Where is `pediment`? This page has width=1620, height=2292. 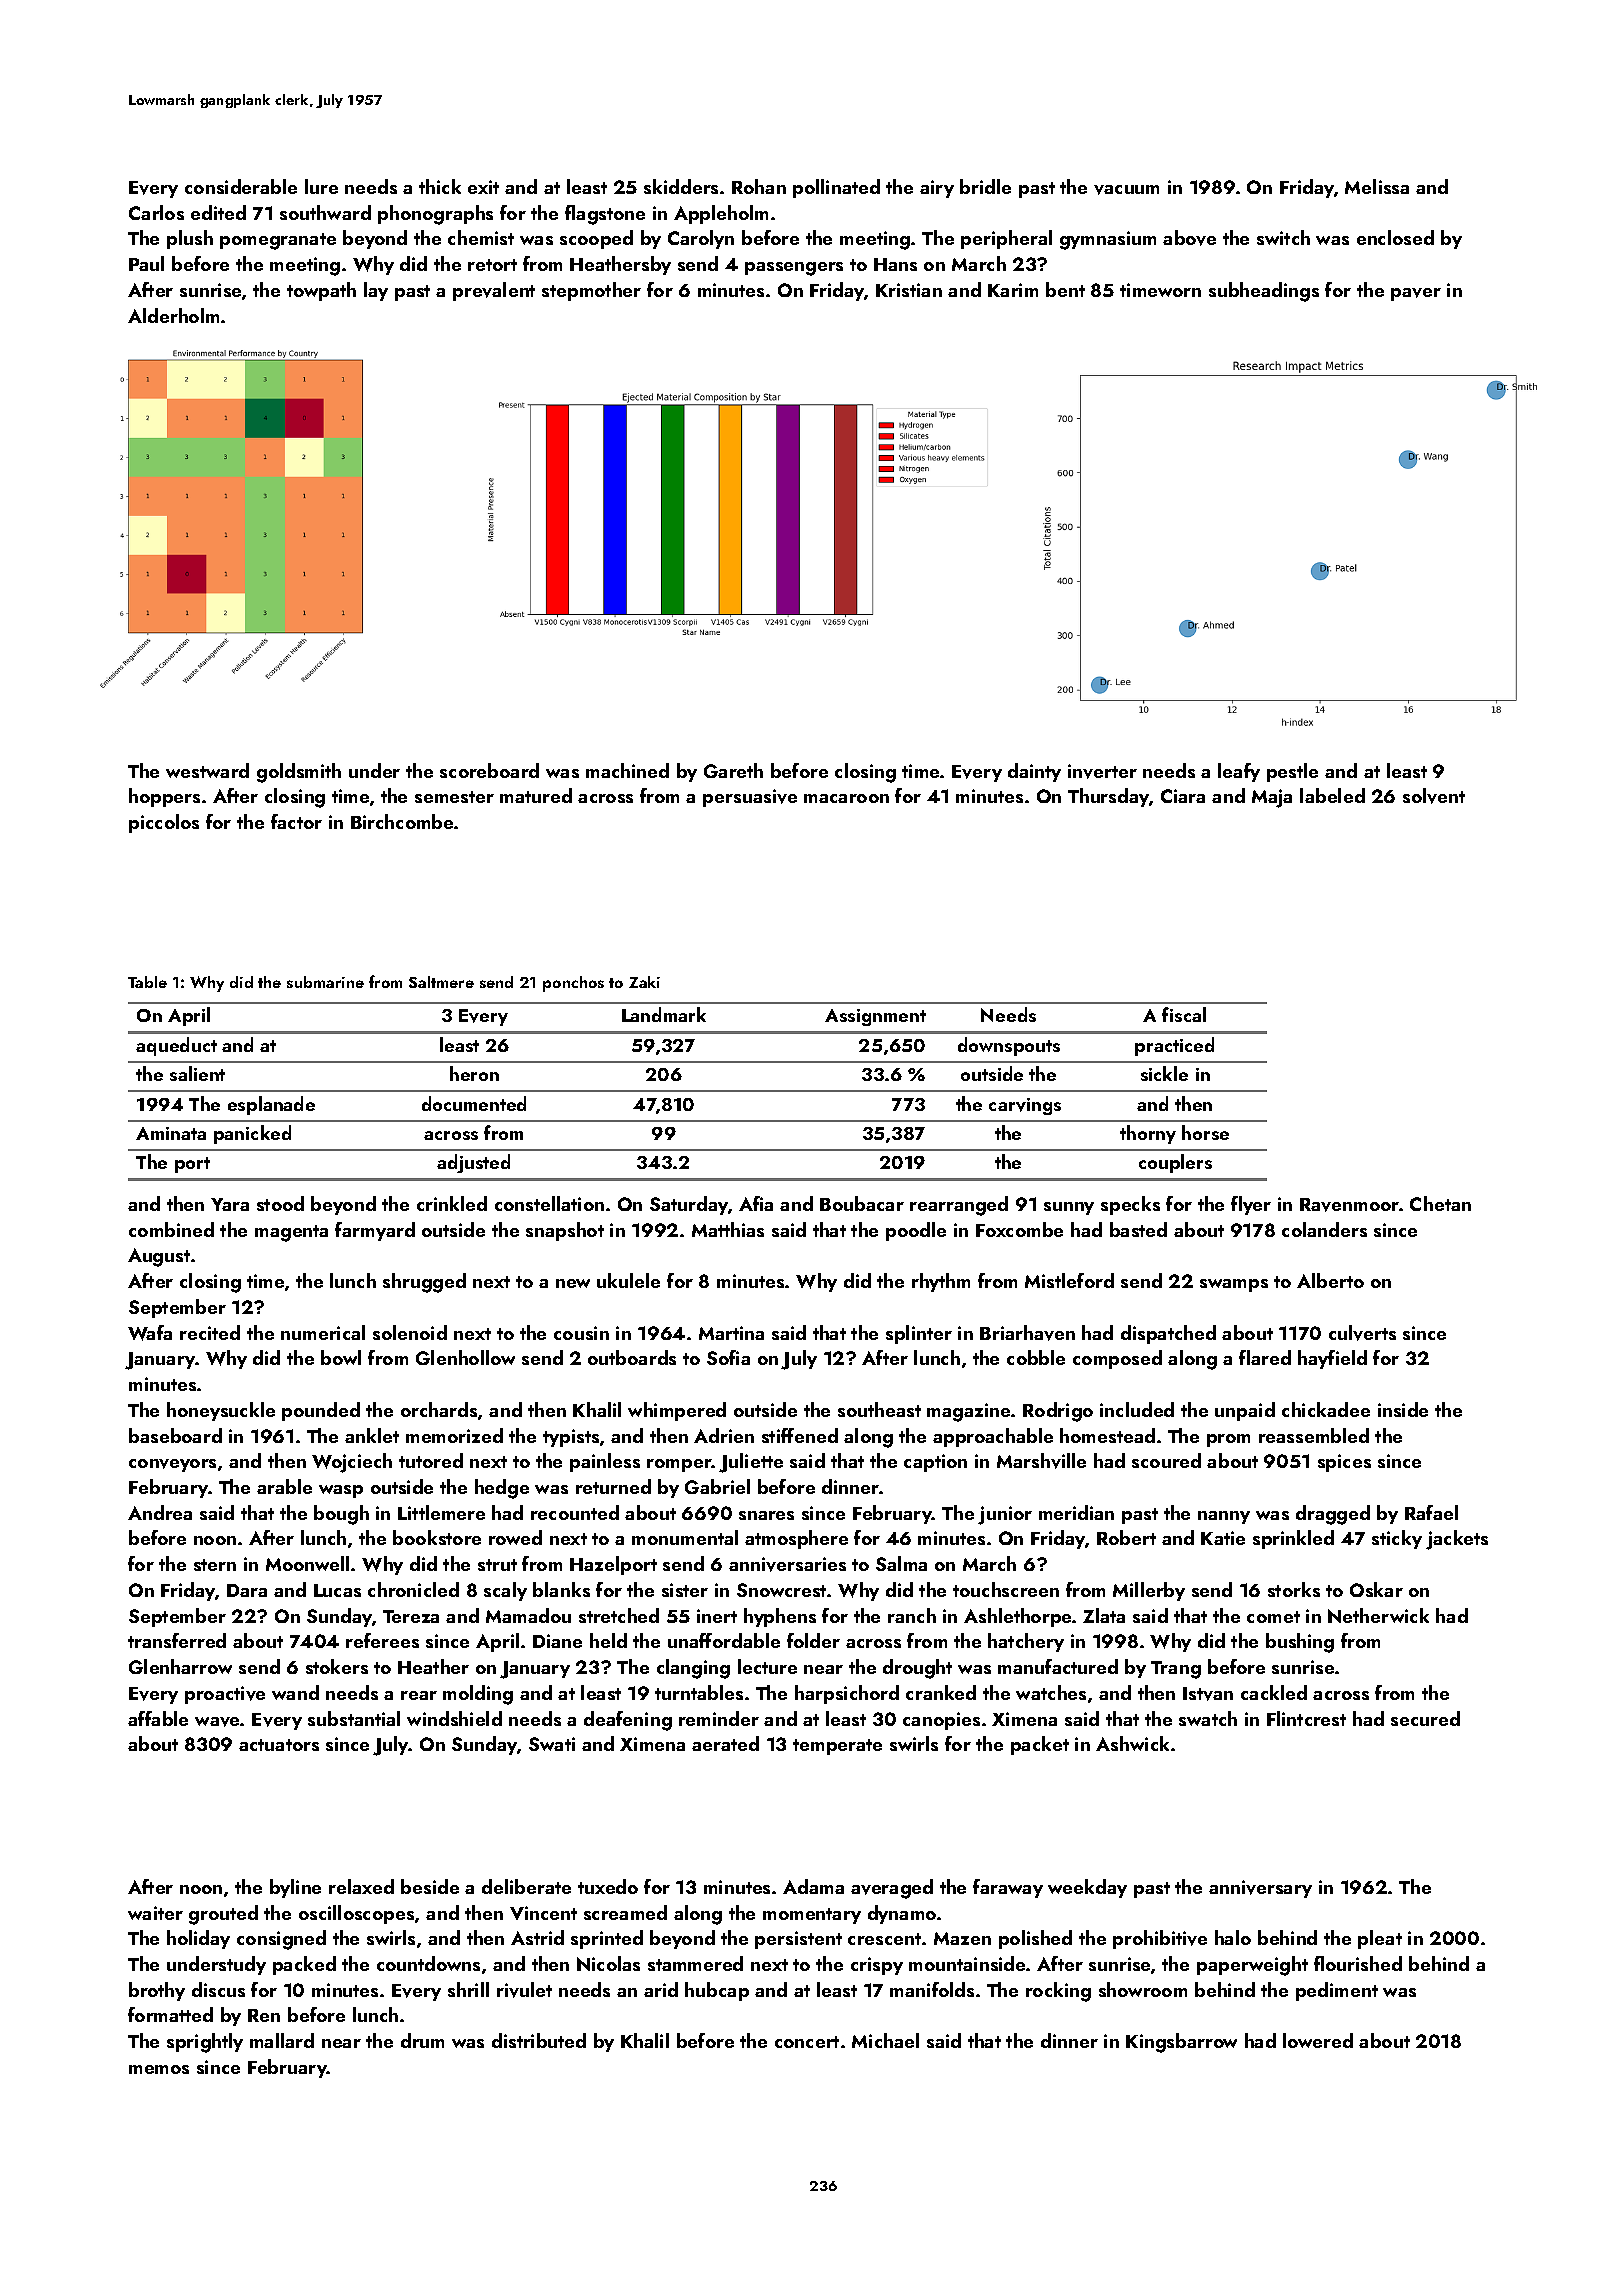
pediment is located at coordinates (1337, 1991).
